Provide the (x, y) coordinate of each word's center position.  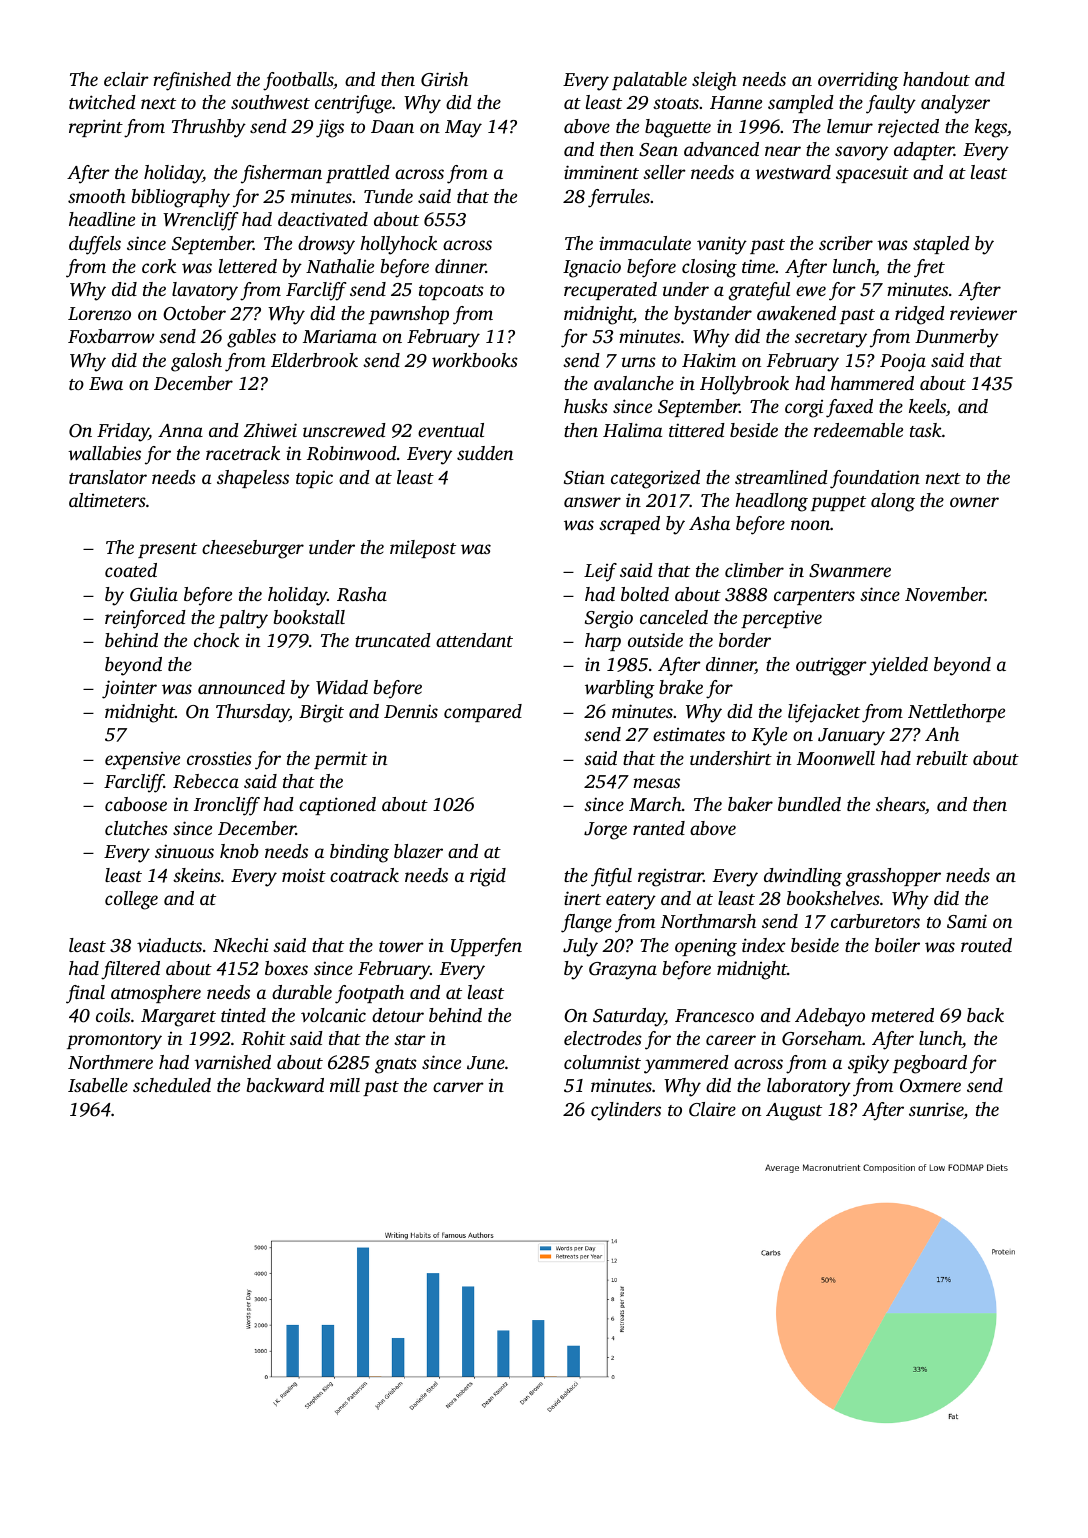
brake (681, 687)
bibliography (180, 198)
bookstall (309, 617)
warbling (620, 689)
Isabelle (98, 1085)
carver (458, 1087)
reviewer (983, 313)
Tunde (388, 196)
